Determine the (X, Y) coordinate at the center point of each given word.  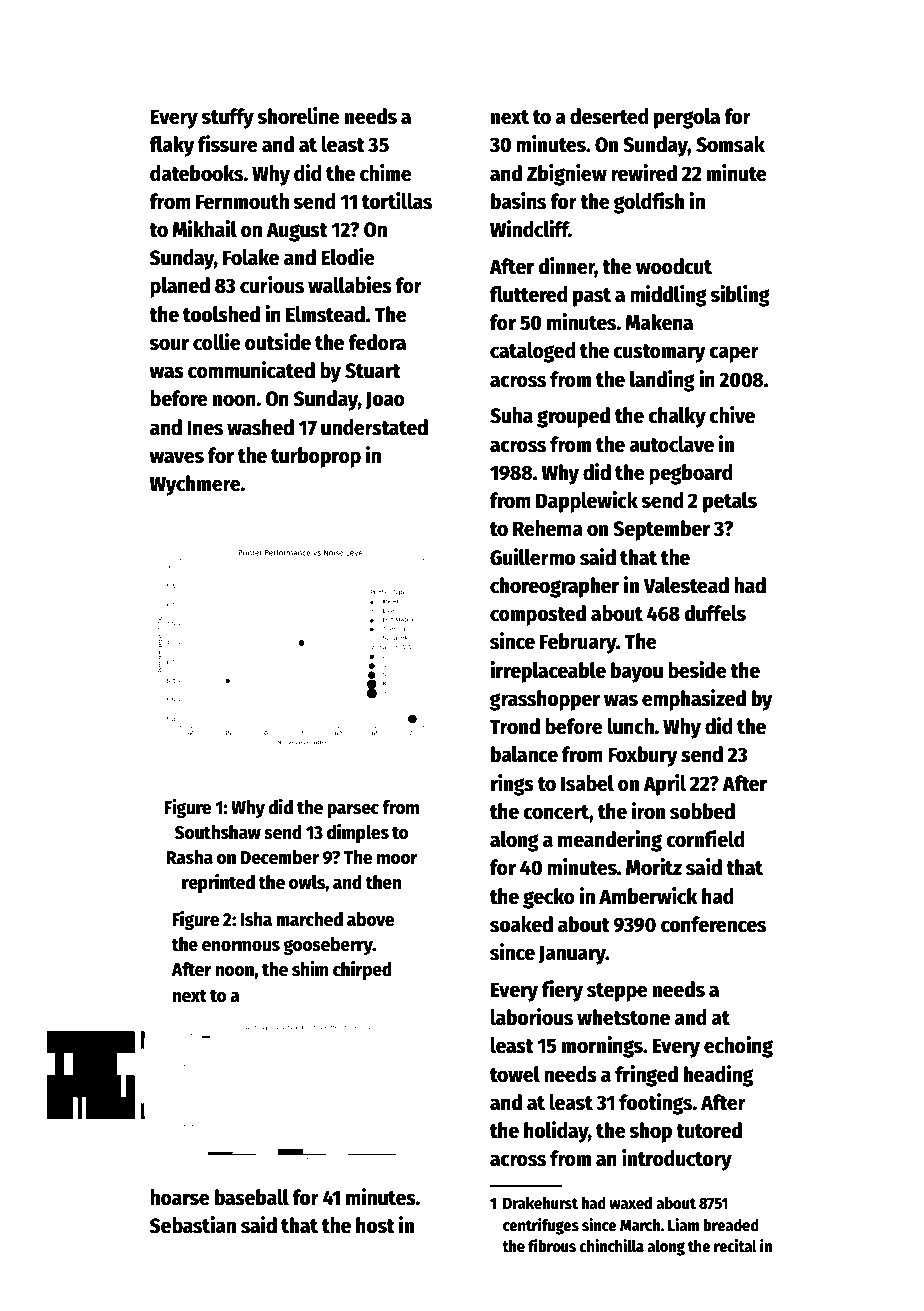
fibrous (552, 1245)
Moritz (654, 867)
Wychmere (195, 485)
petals (730, 502)
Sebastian (193, 1225)
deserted (609, 116)
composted (538, 615)
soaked (521, 924)
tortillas (397, 201)
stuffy (227, 118)
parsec (353, 811)
